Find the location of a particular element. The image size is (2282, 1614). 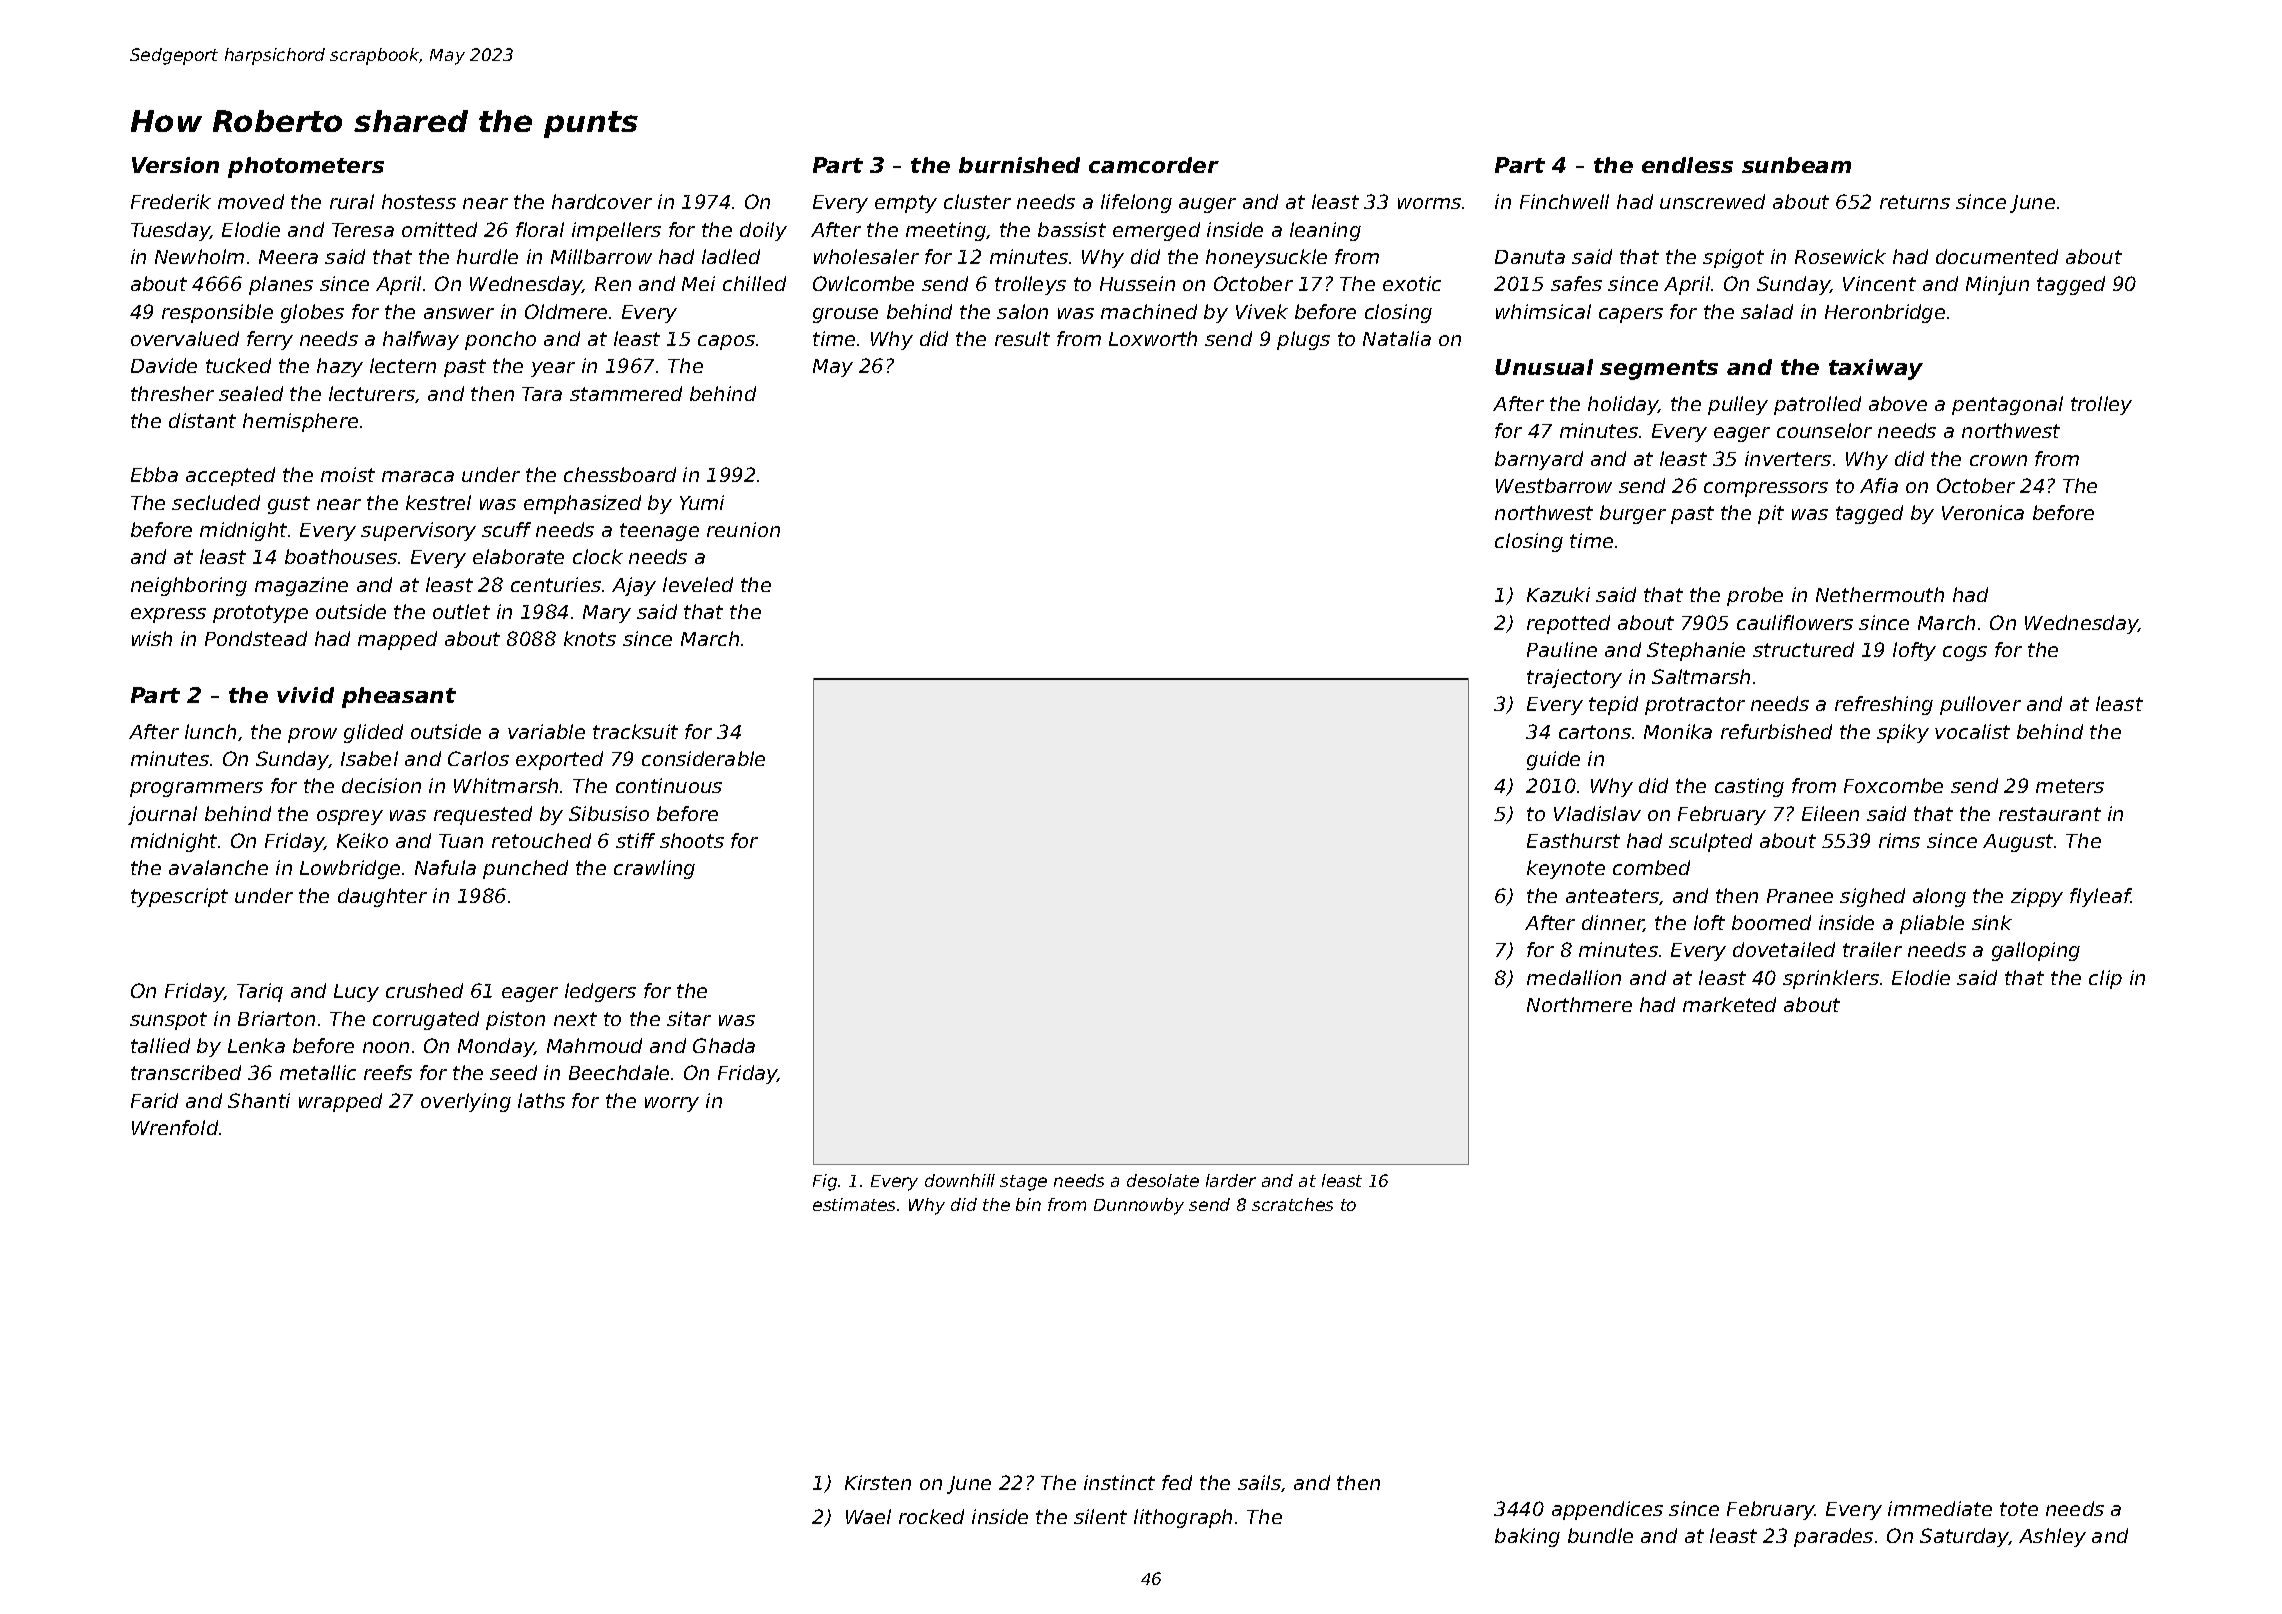

distant is located at coordinates (202, 420).
